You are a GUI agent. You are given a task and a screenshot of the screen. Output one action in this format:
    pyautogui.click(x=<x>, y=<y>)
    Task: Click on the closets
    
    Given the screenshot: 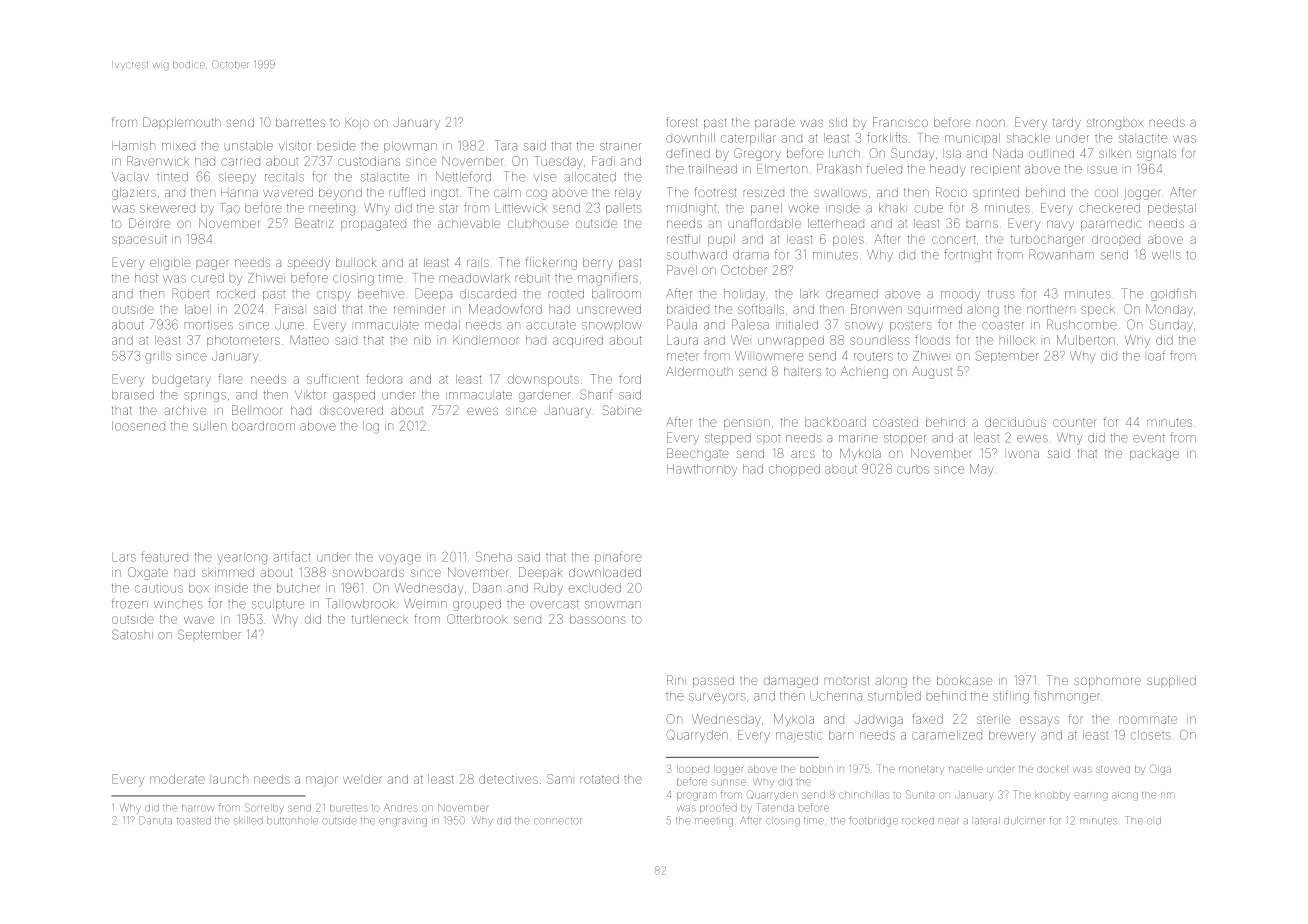 What is the action you would take?
    pyautogui.click(x=1151, y=735)
